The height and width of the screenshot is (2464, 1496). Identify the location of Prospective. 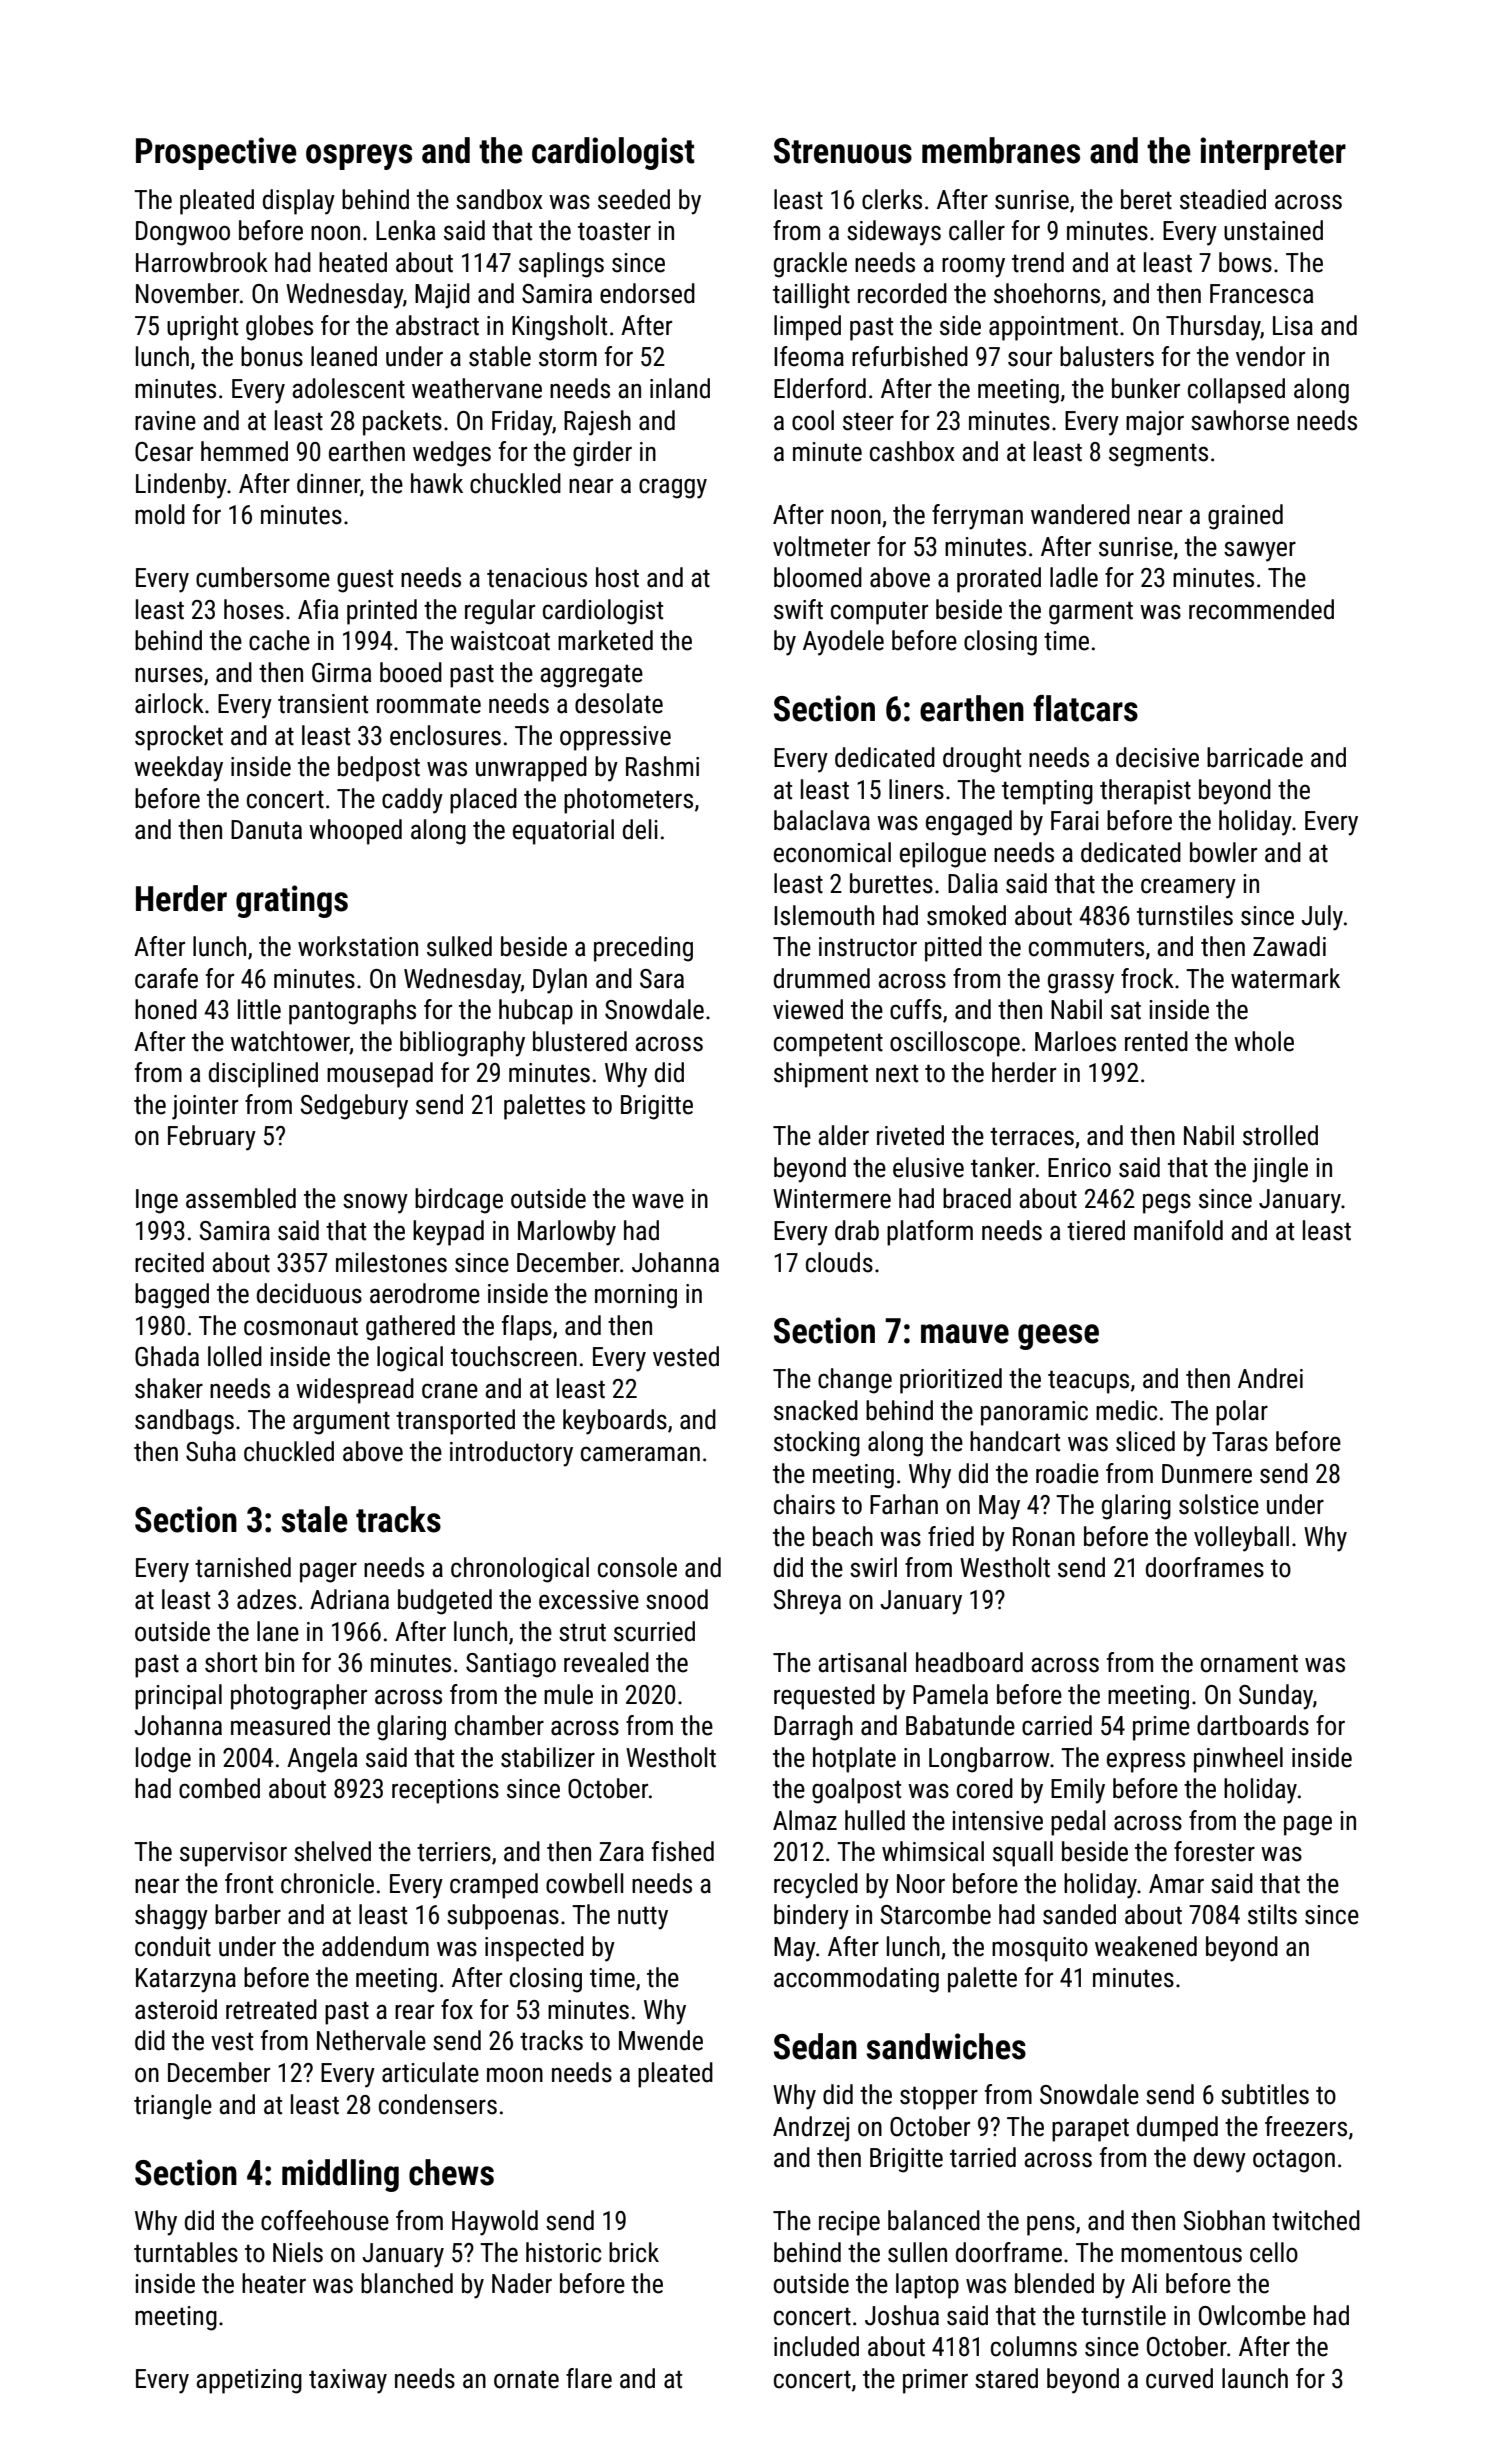
(216, 153).
